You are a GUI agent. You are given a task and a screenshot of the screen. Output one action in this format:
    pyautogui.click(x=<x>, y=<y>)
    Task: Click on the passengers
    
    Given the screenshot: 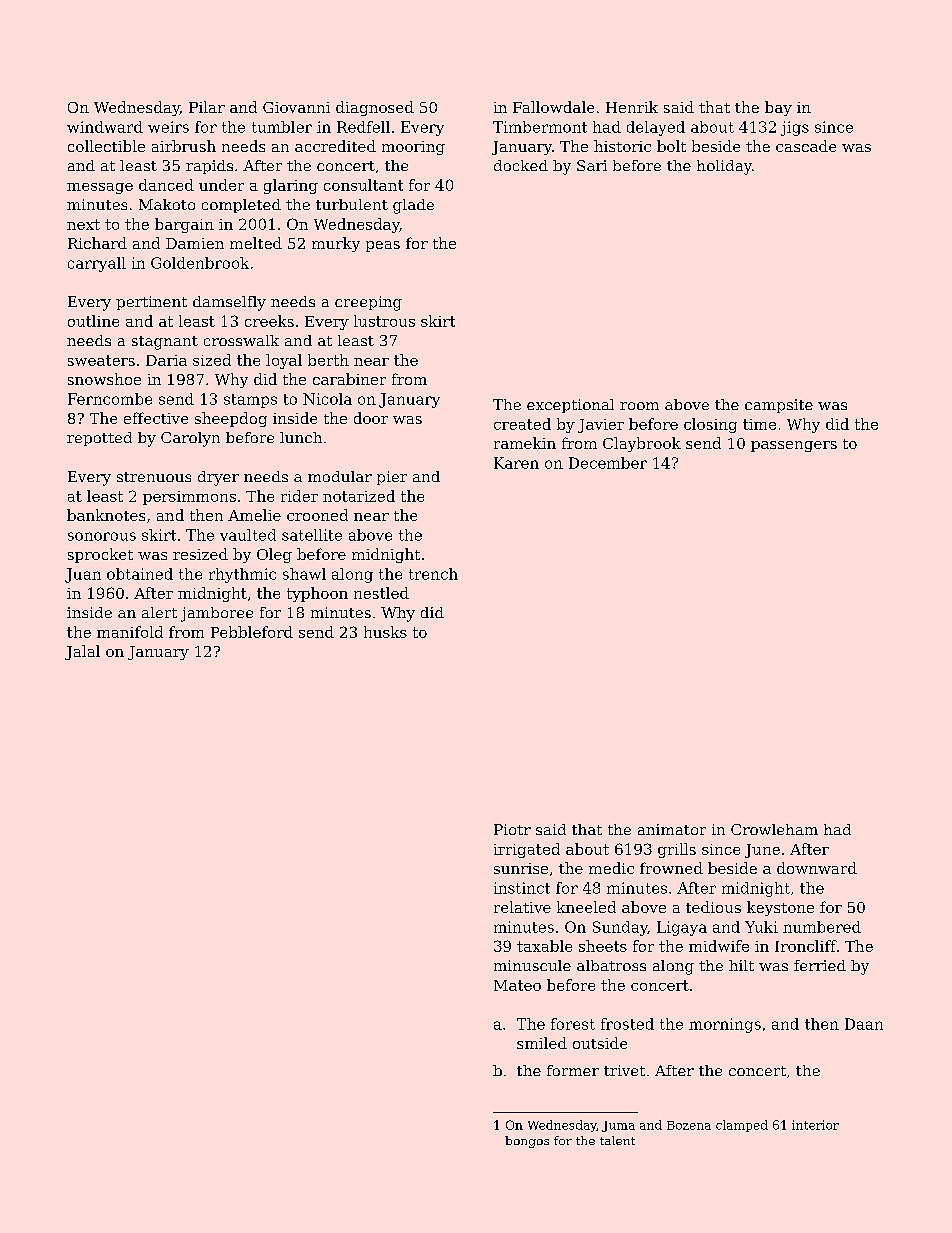 What is the action you would take?
    pyautogui.click(x=794, y=446)
